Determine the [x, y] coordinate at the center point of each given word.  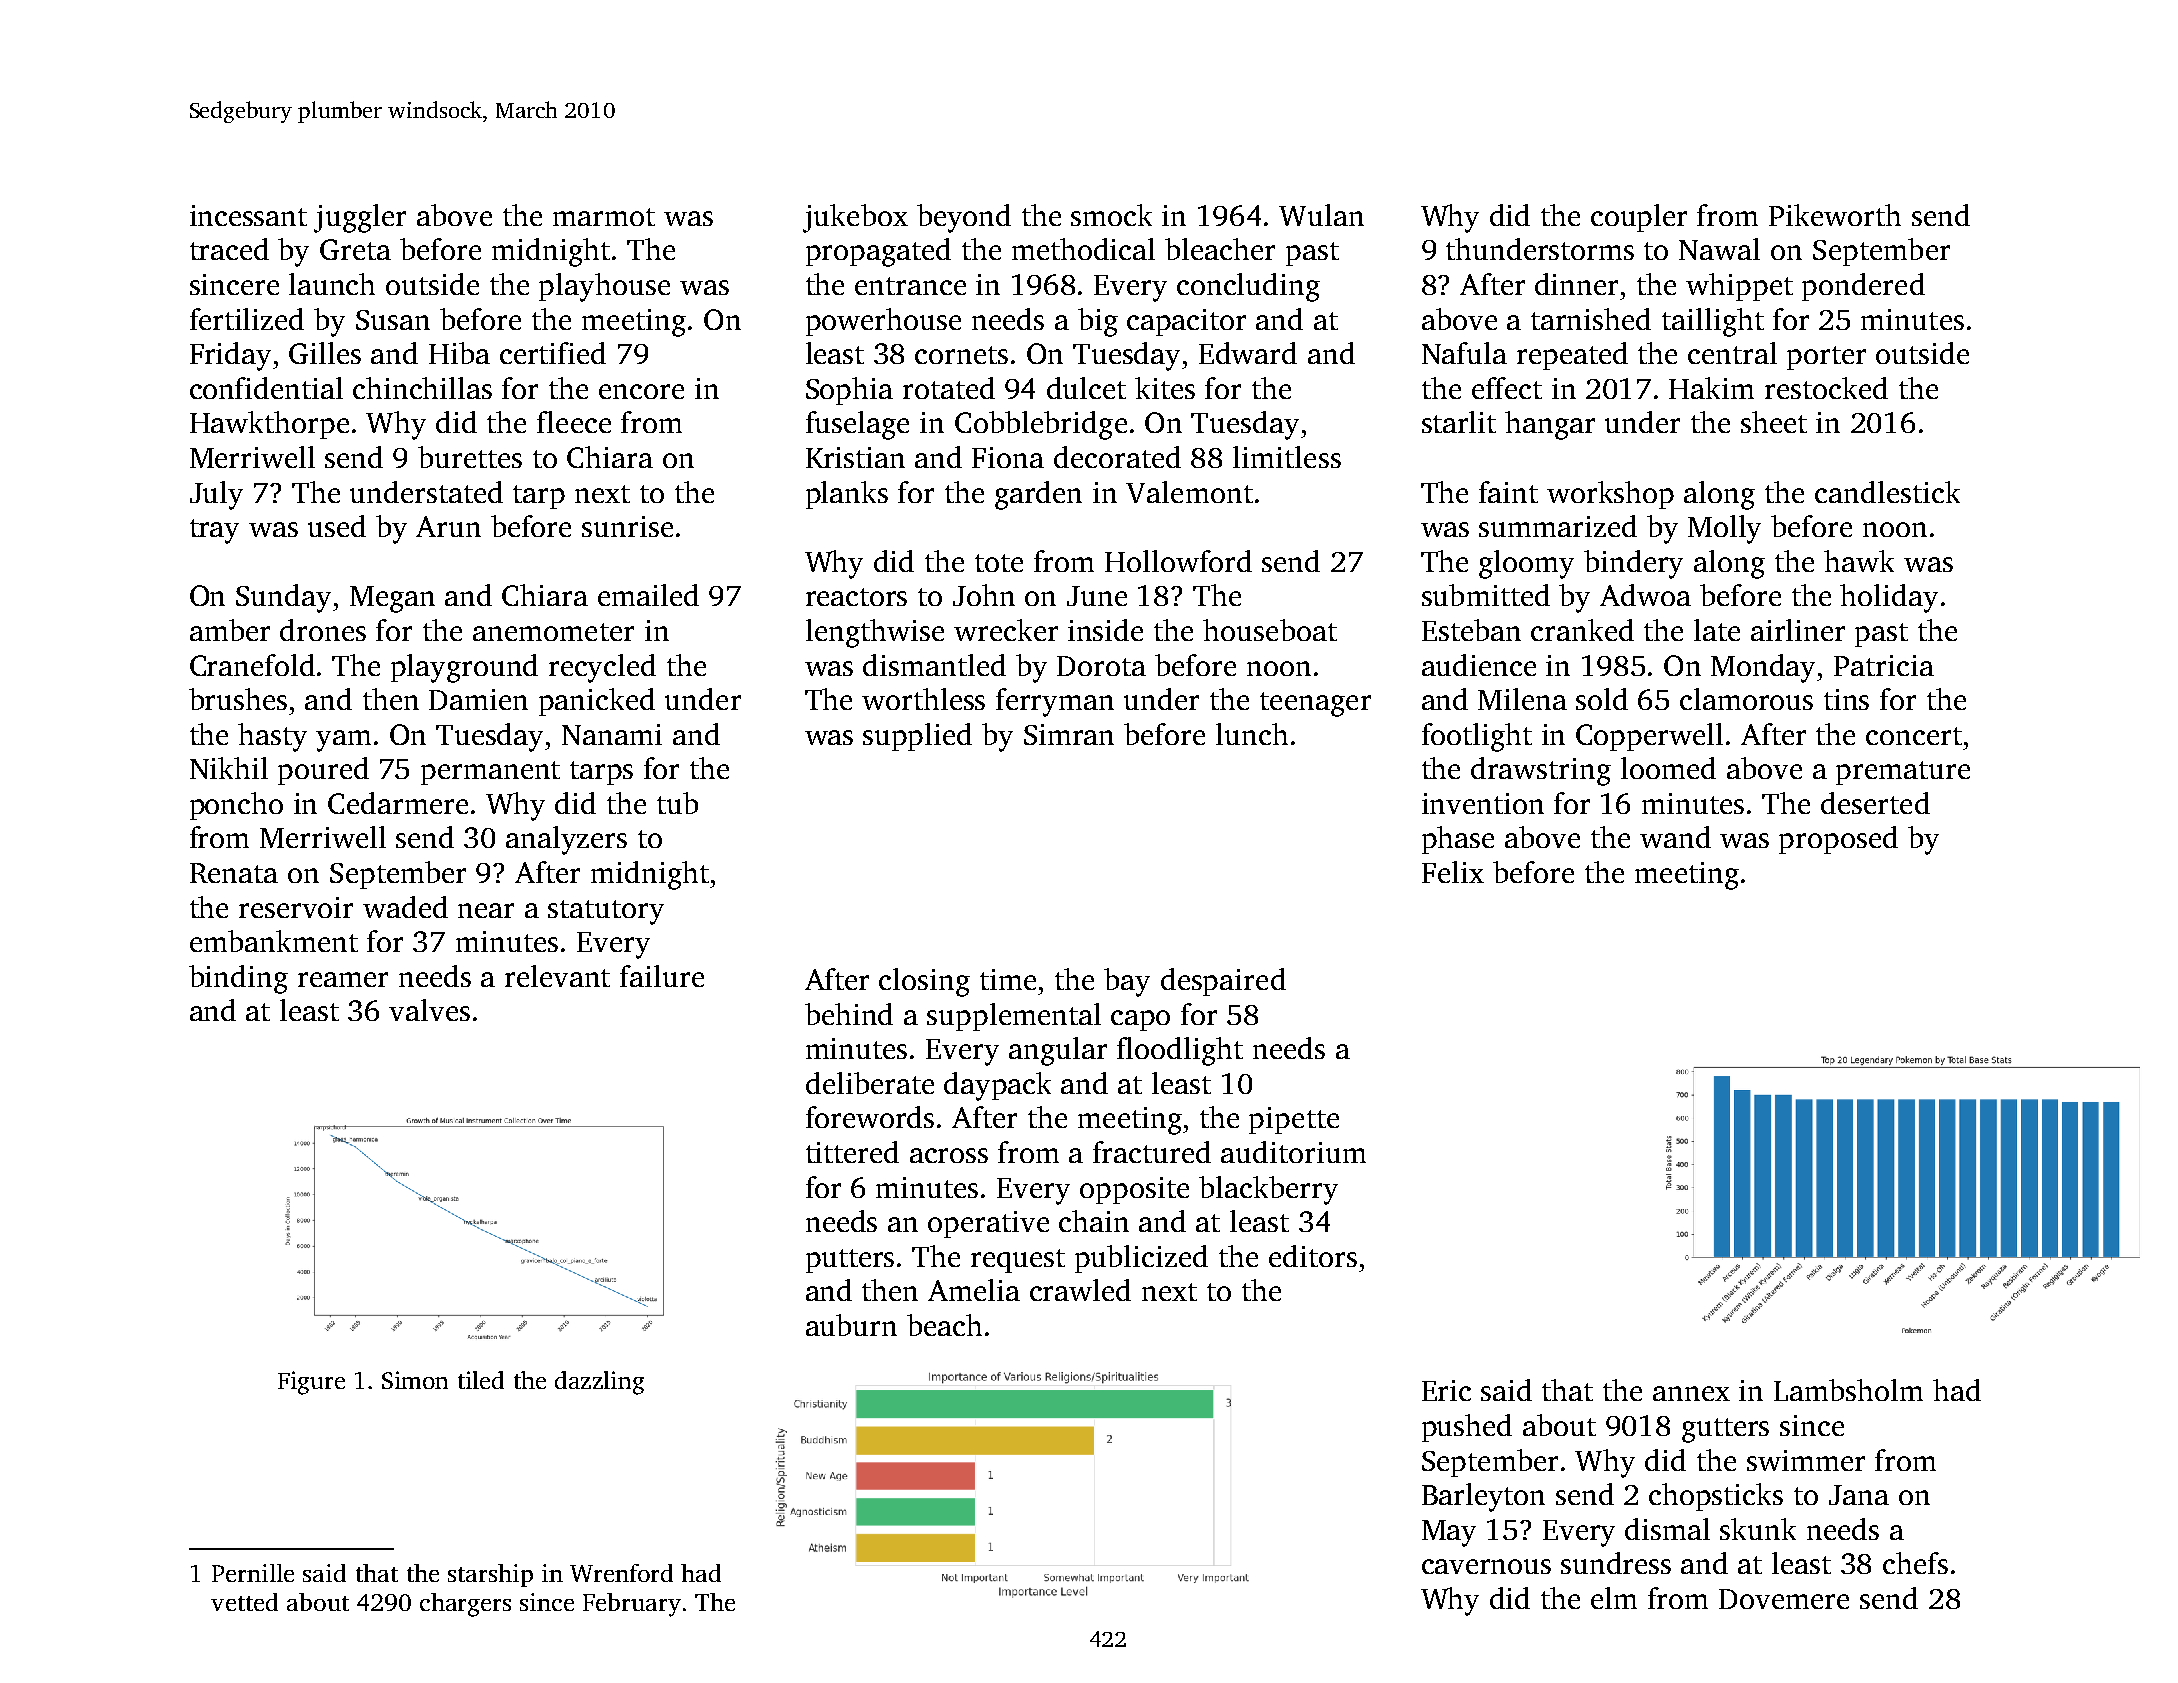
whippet [1739, 287]
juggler [360, 218]
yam [343, 741]
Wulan [1321, 215]
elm [1614, 1598]
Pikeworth [1835, 215]
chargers [465, 1605]
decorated [1117, 457]
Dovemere [1784, 1599]
